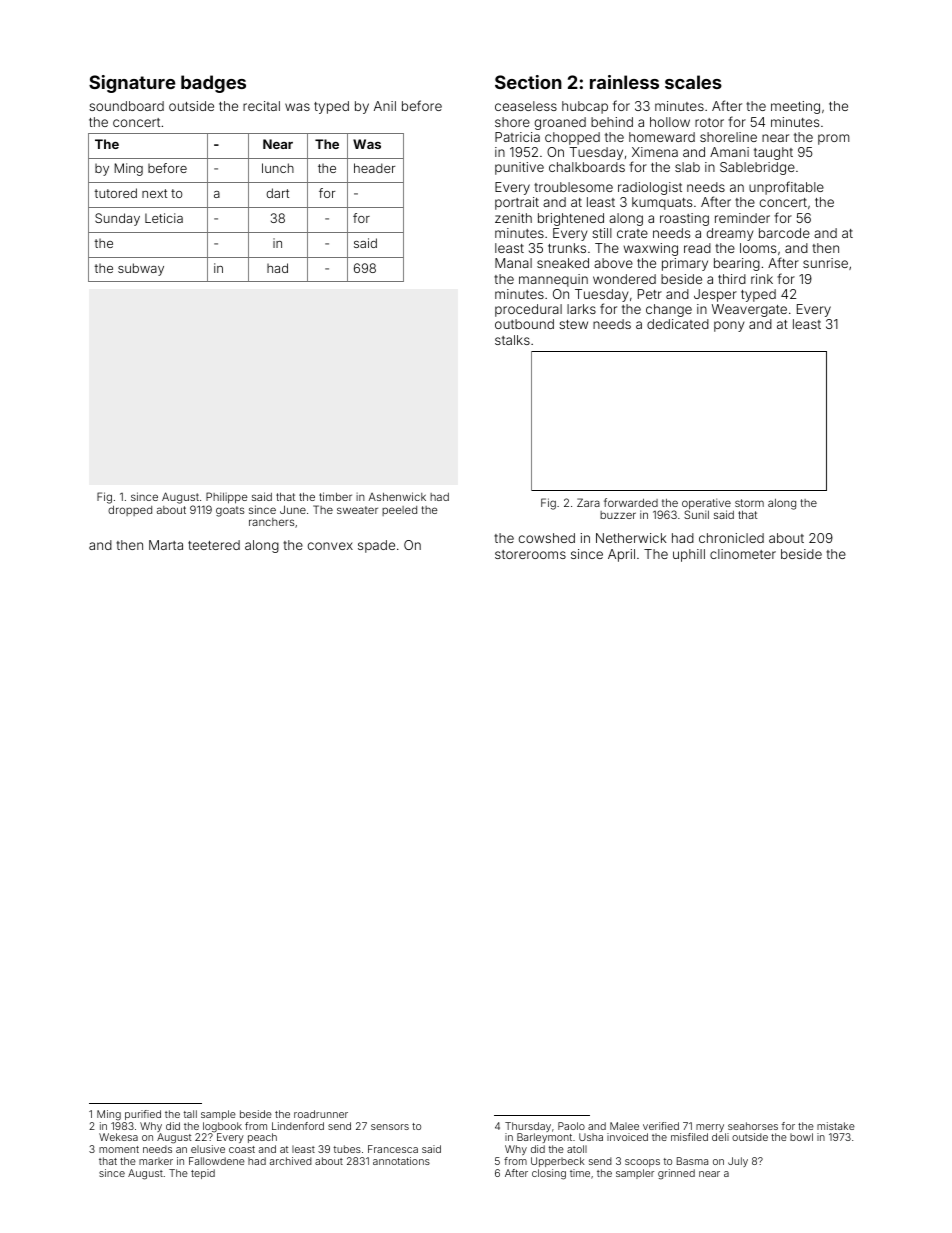  What do you see at coordinates (213, 84) in the image?
I see `badges` at bounding box center [213, 84].
